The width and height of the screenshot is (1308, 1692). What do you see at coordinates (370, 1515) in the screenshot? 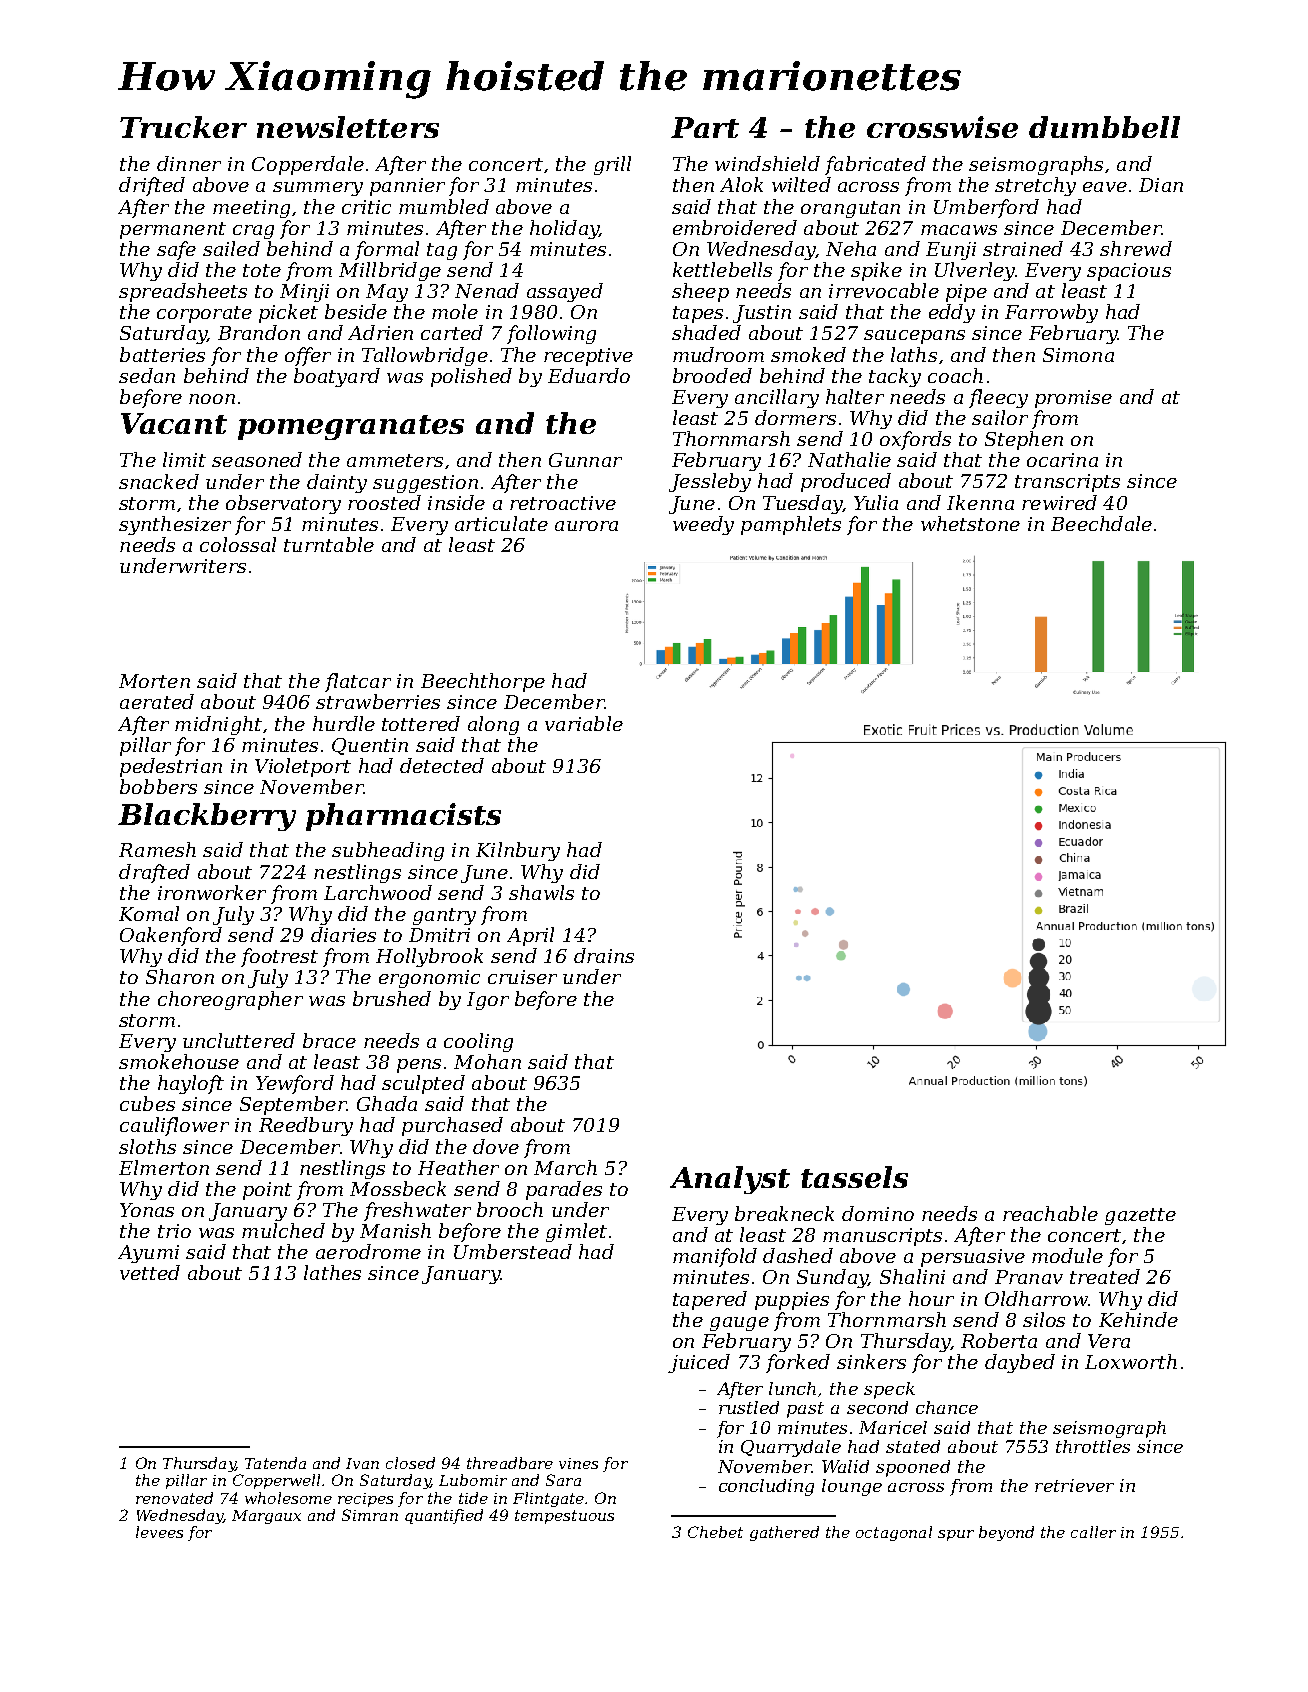
I see `Simran` at bounding box center [370, 1515].
